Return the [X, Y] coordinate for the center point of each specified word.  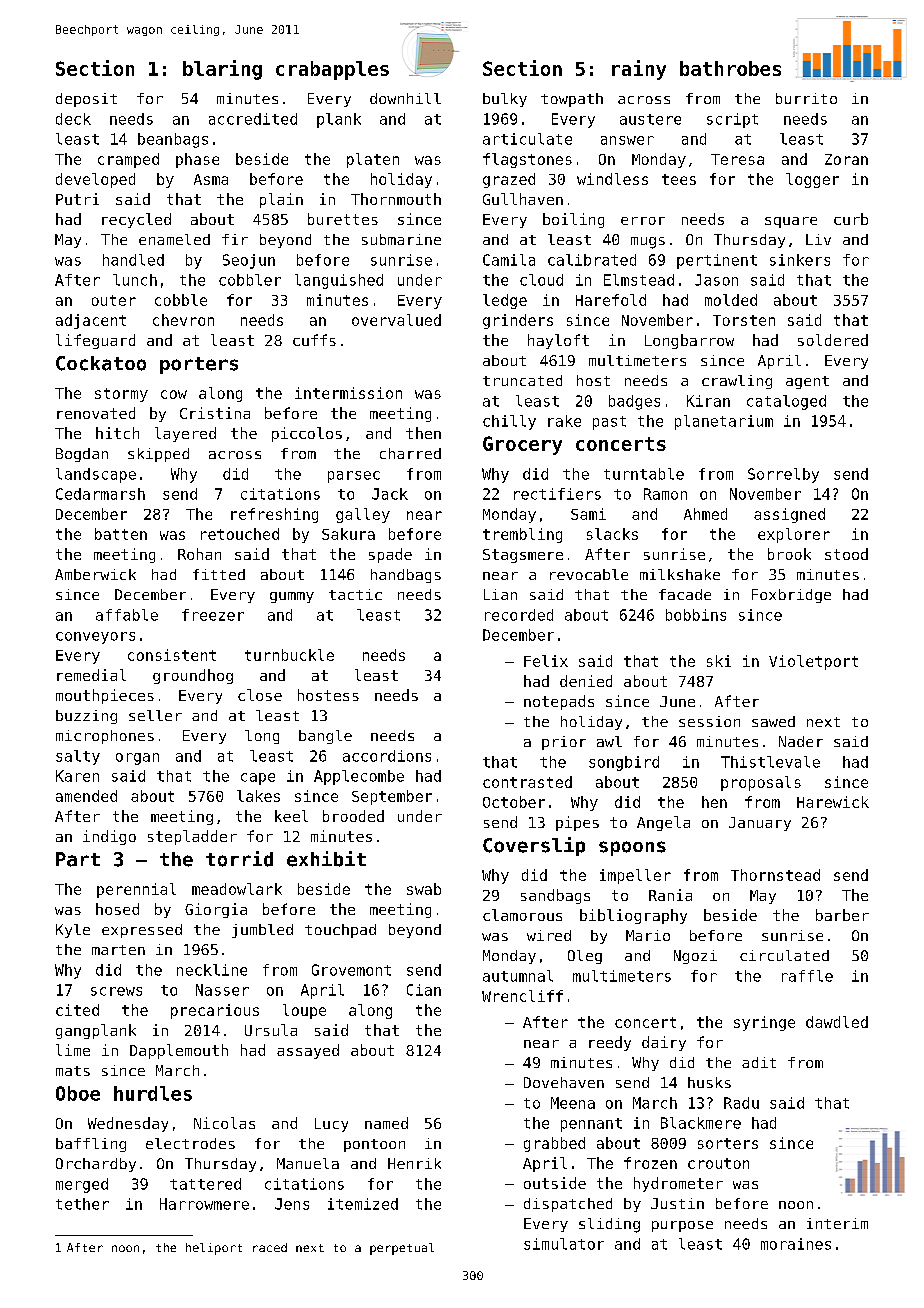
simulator [564, 1244]
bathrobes [730, 68]
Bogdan [82, 455]
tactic [355, 594]
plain [281, 200]
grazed [509, 180]
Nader [801, 741]
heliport [214, 1249]
